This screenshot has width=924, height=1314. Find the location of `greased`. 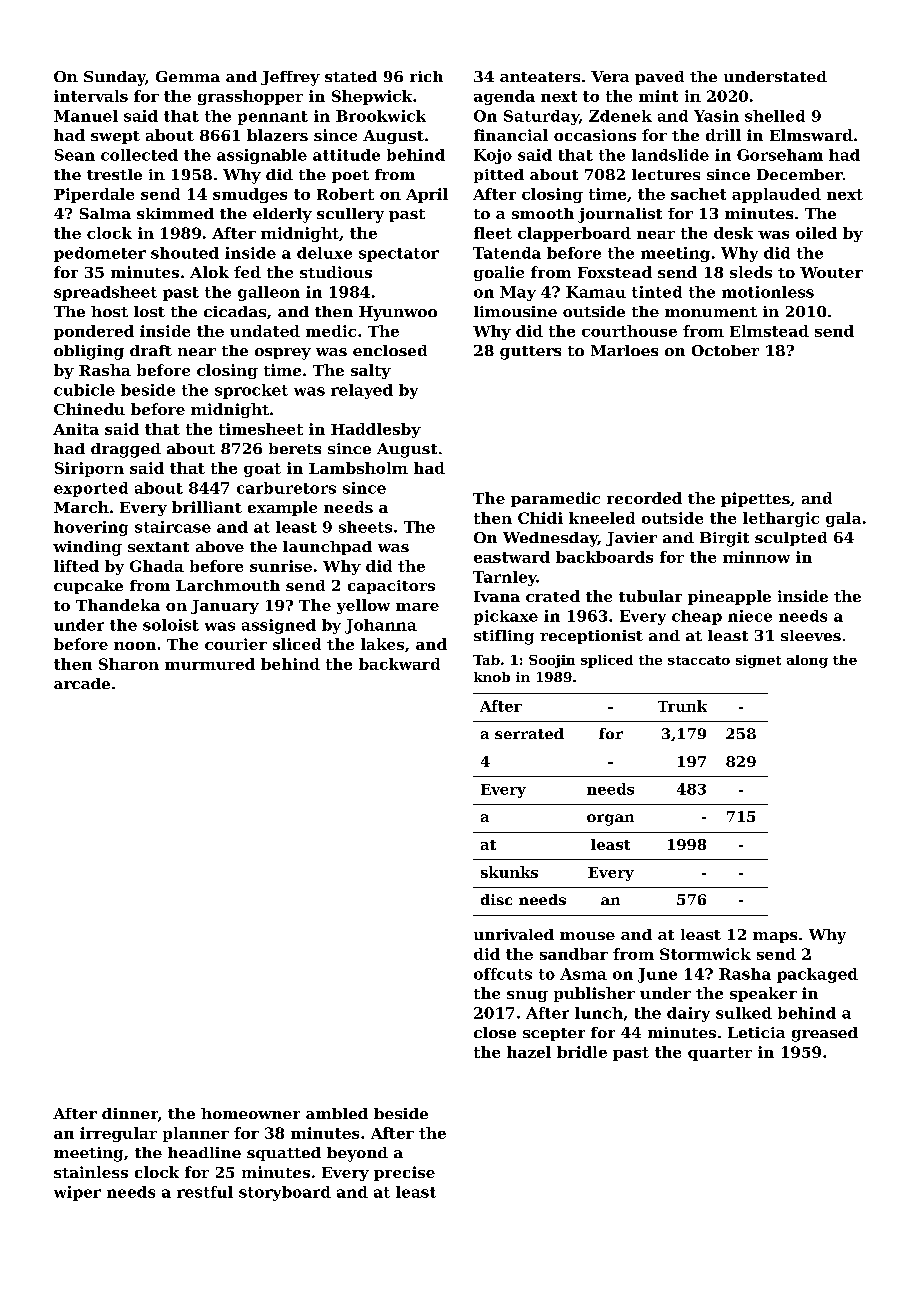

greased is located at coordinates (825, 1034).
